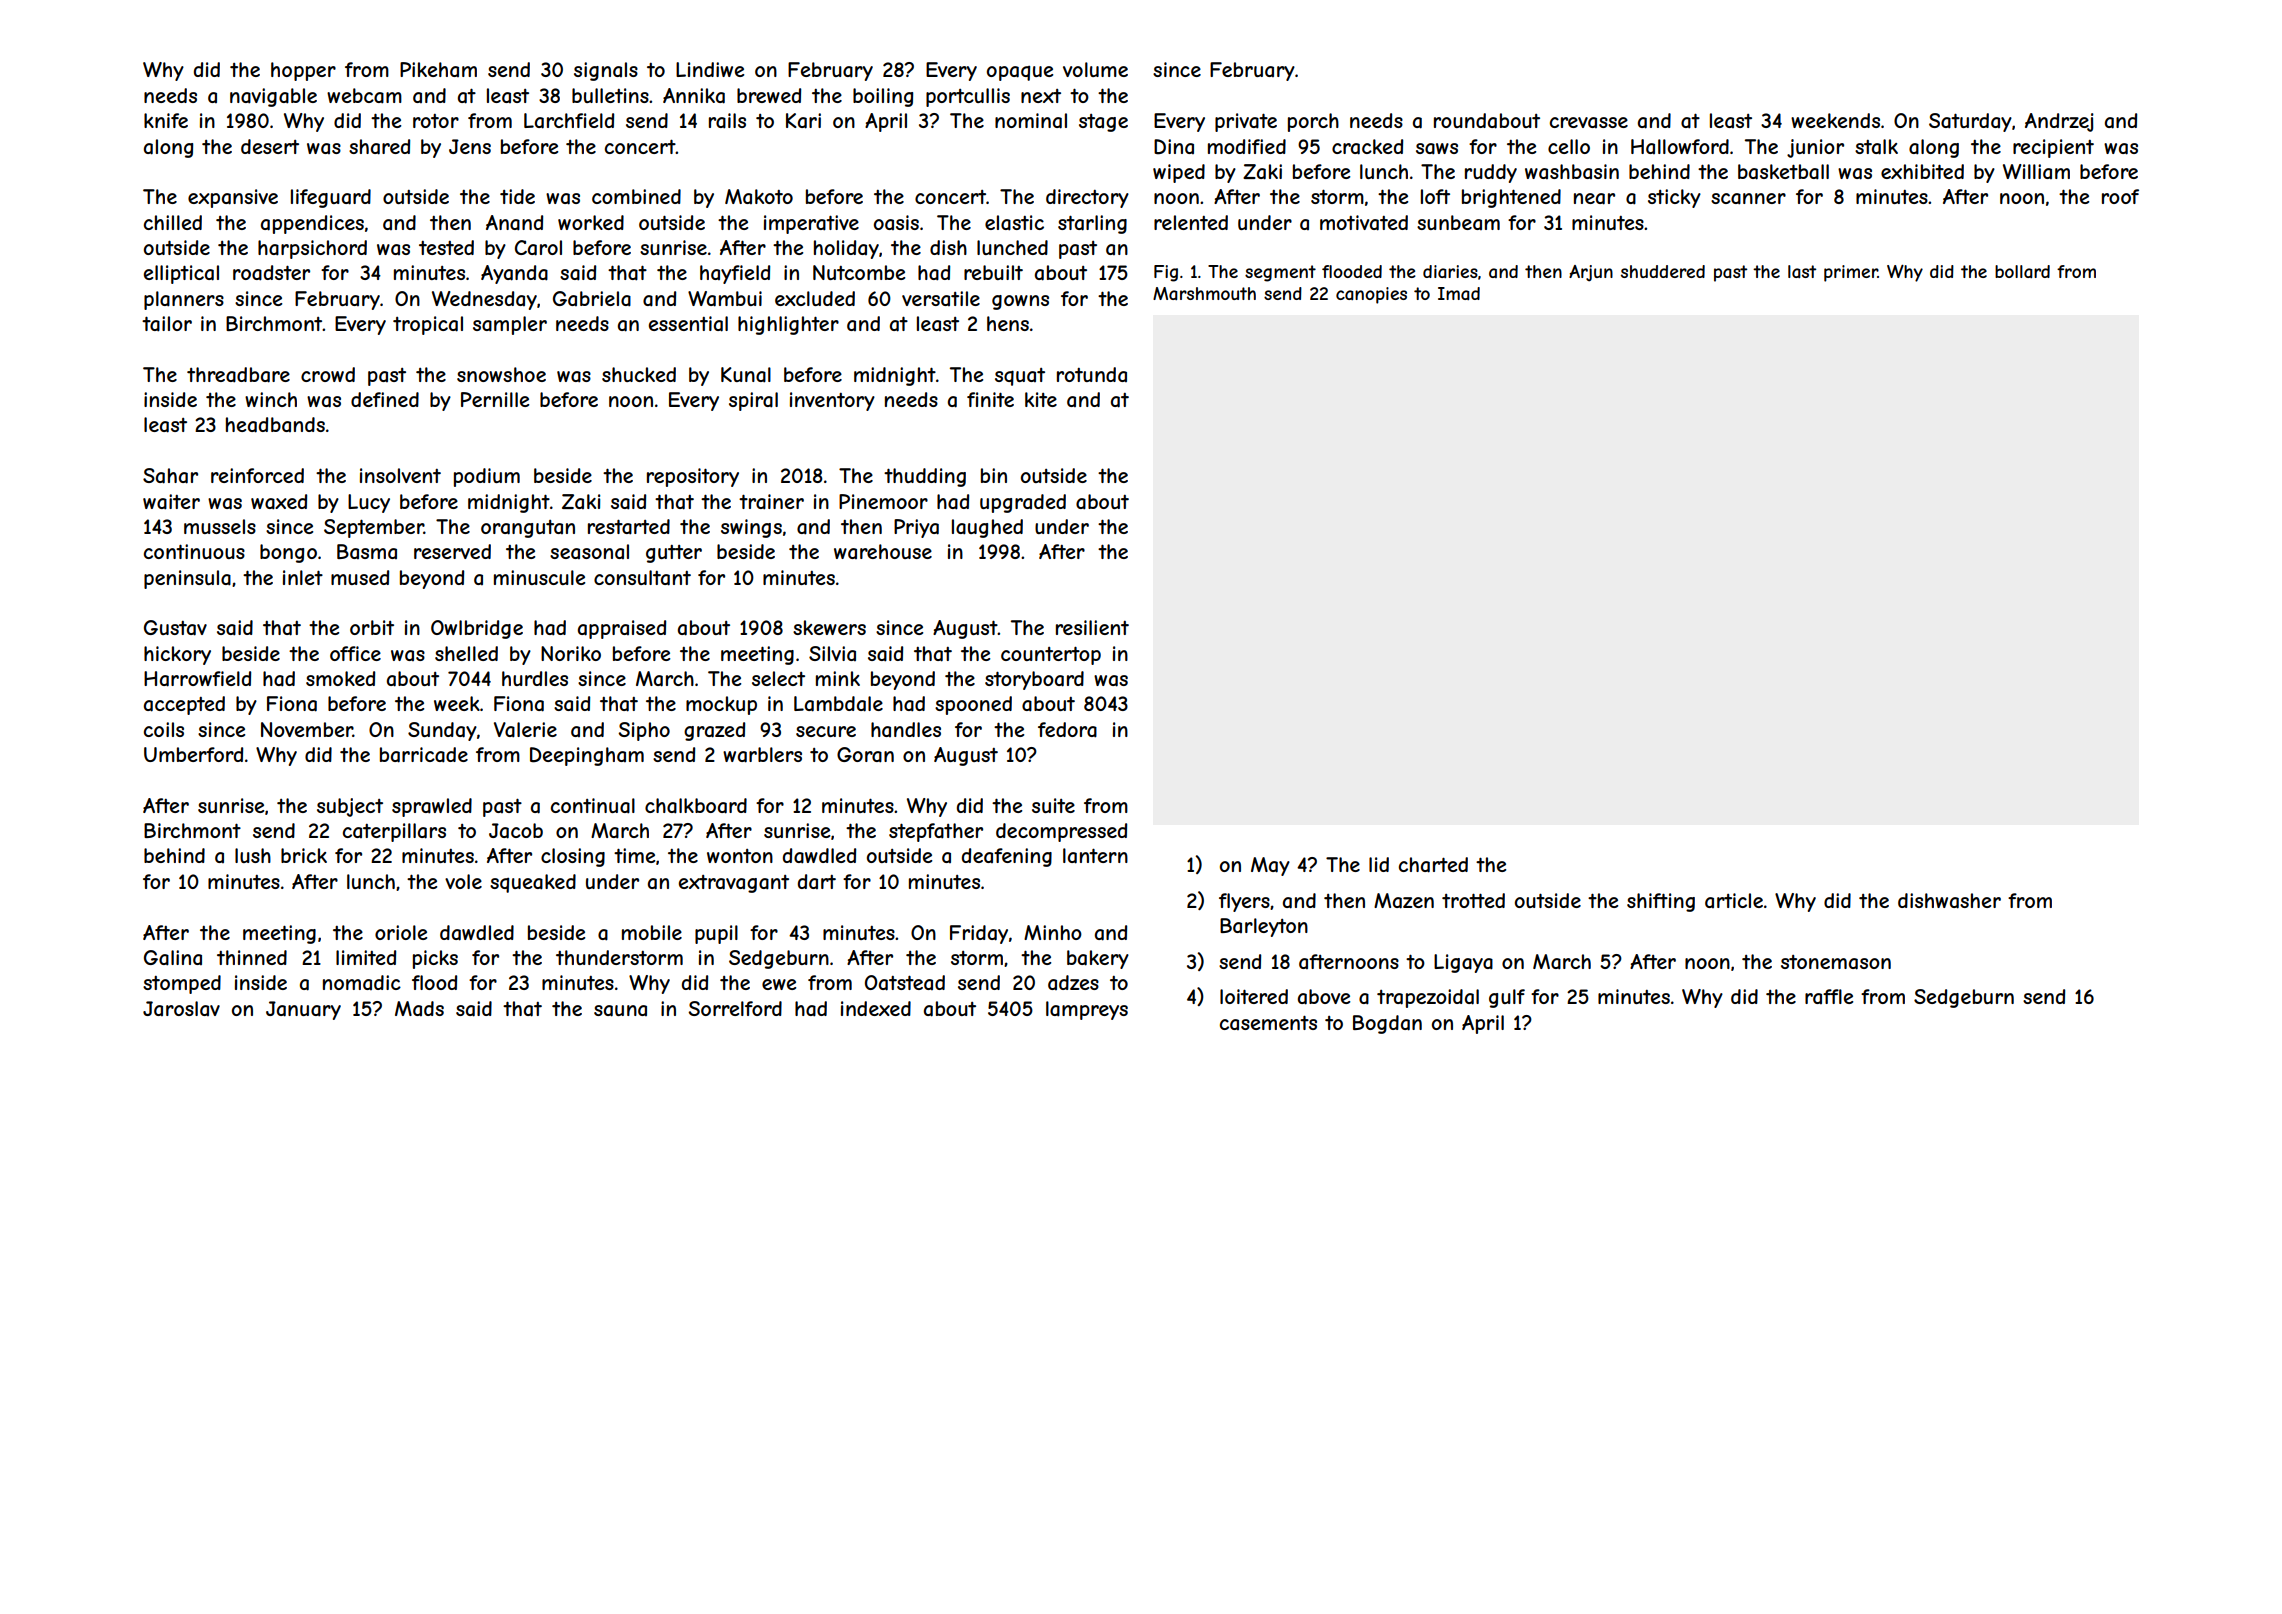 This document has width=2282, height=1614. What do you see at coordinates (1166, 273) in the document?
I see `Fig` at bounding box center [1166, 273].
